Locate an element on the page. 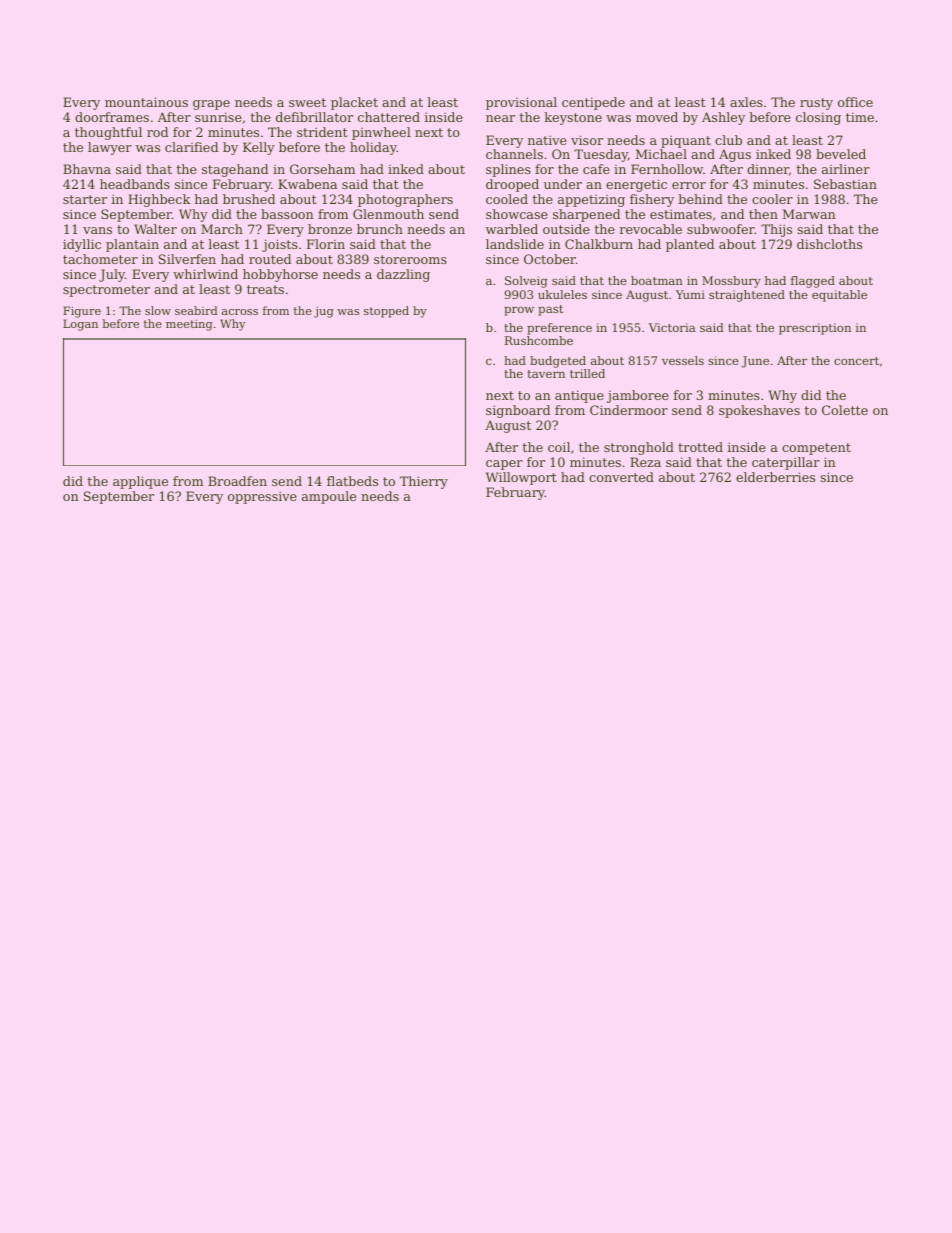 The image size is (952, 1233). rusty is located at coordinates (816, 104).
